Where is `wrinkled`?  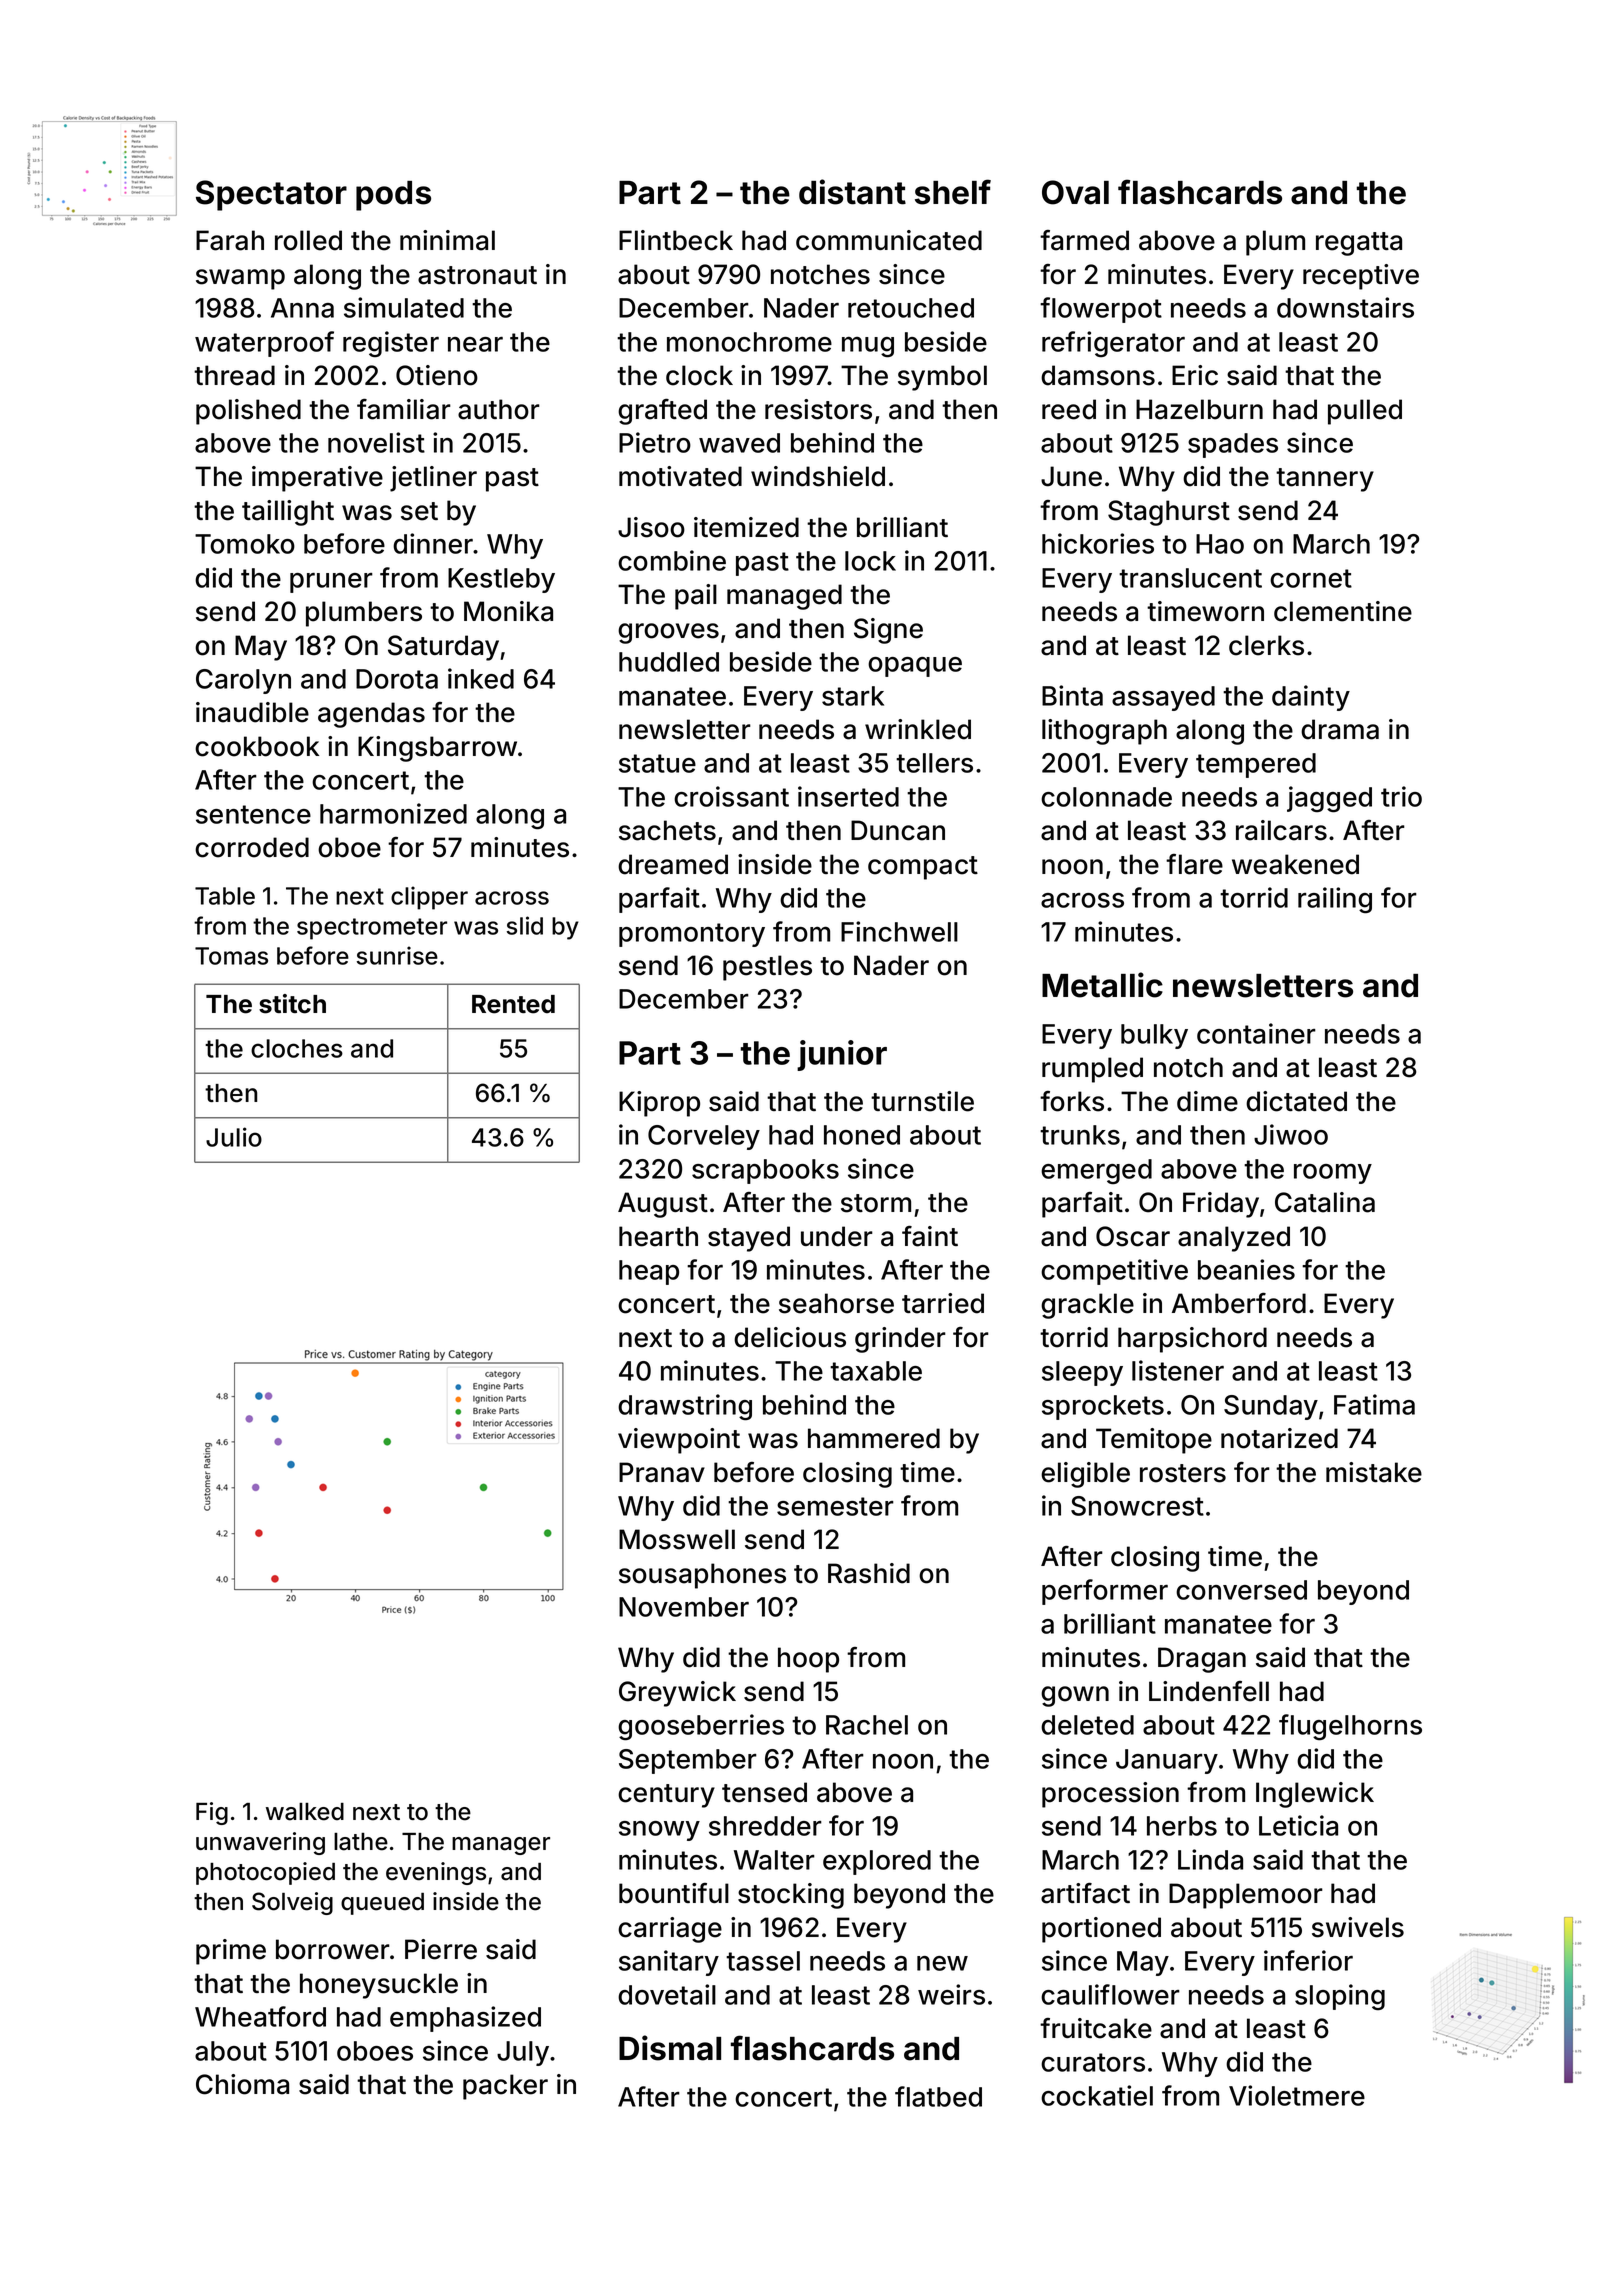 wrinkled is located at coordinates (918, 729).
